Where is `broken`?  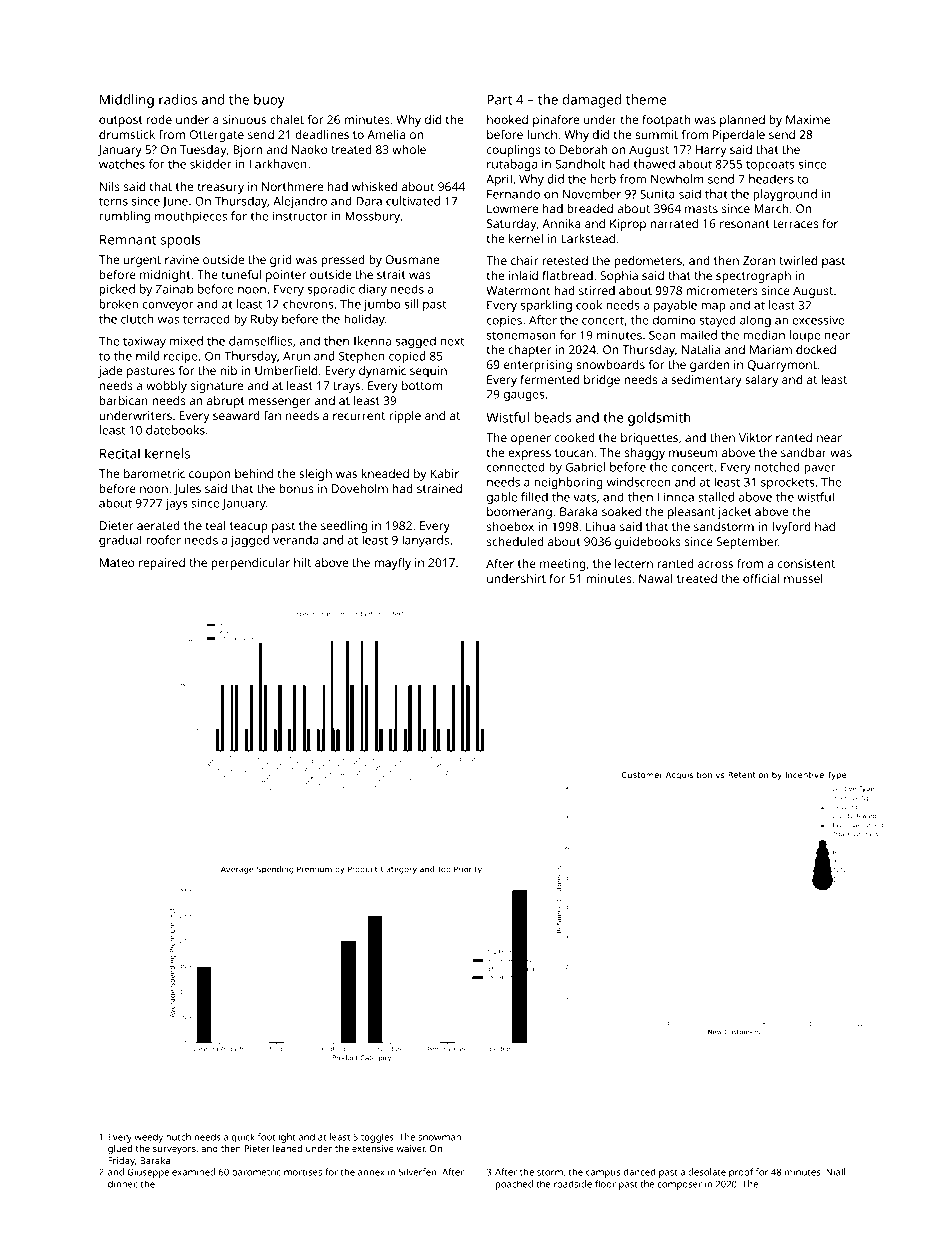
broken is located at coordinates (119, 304).
